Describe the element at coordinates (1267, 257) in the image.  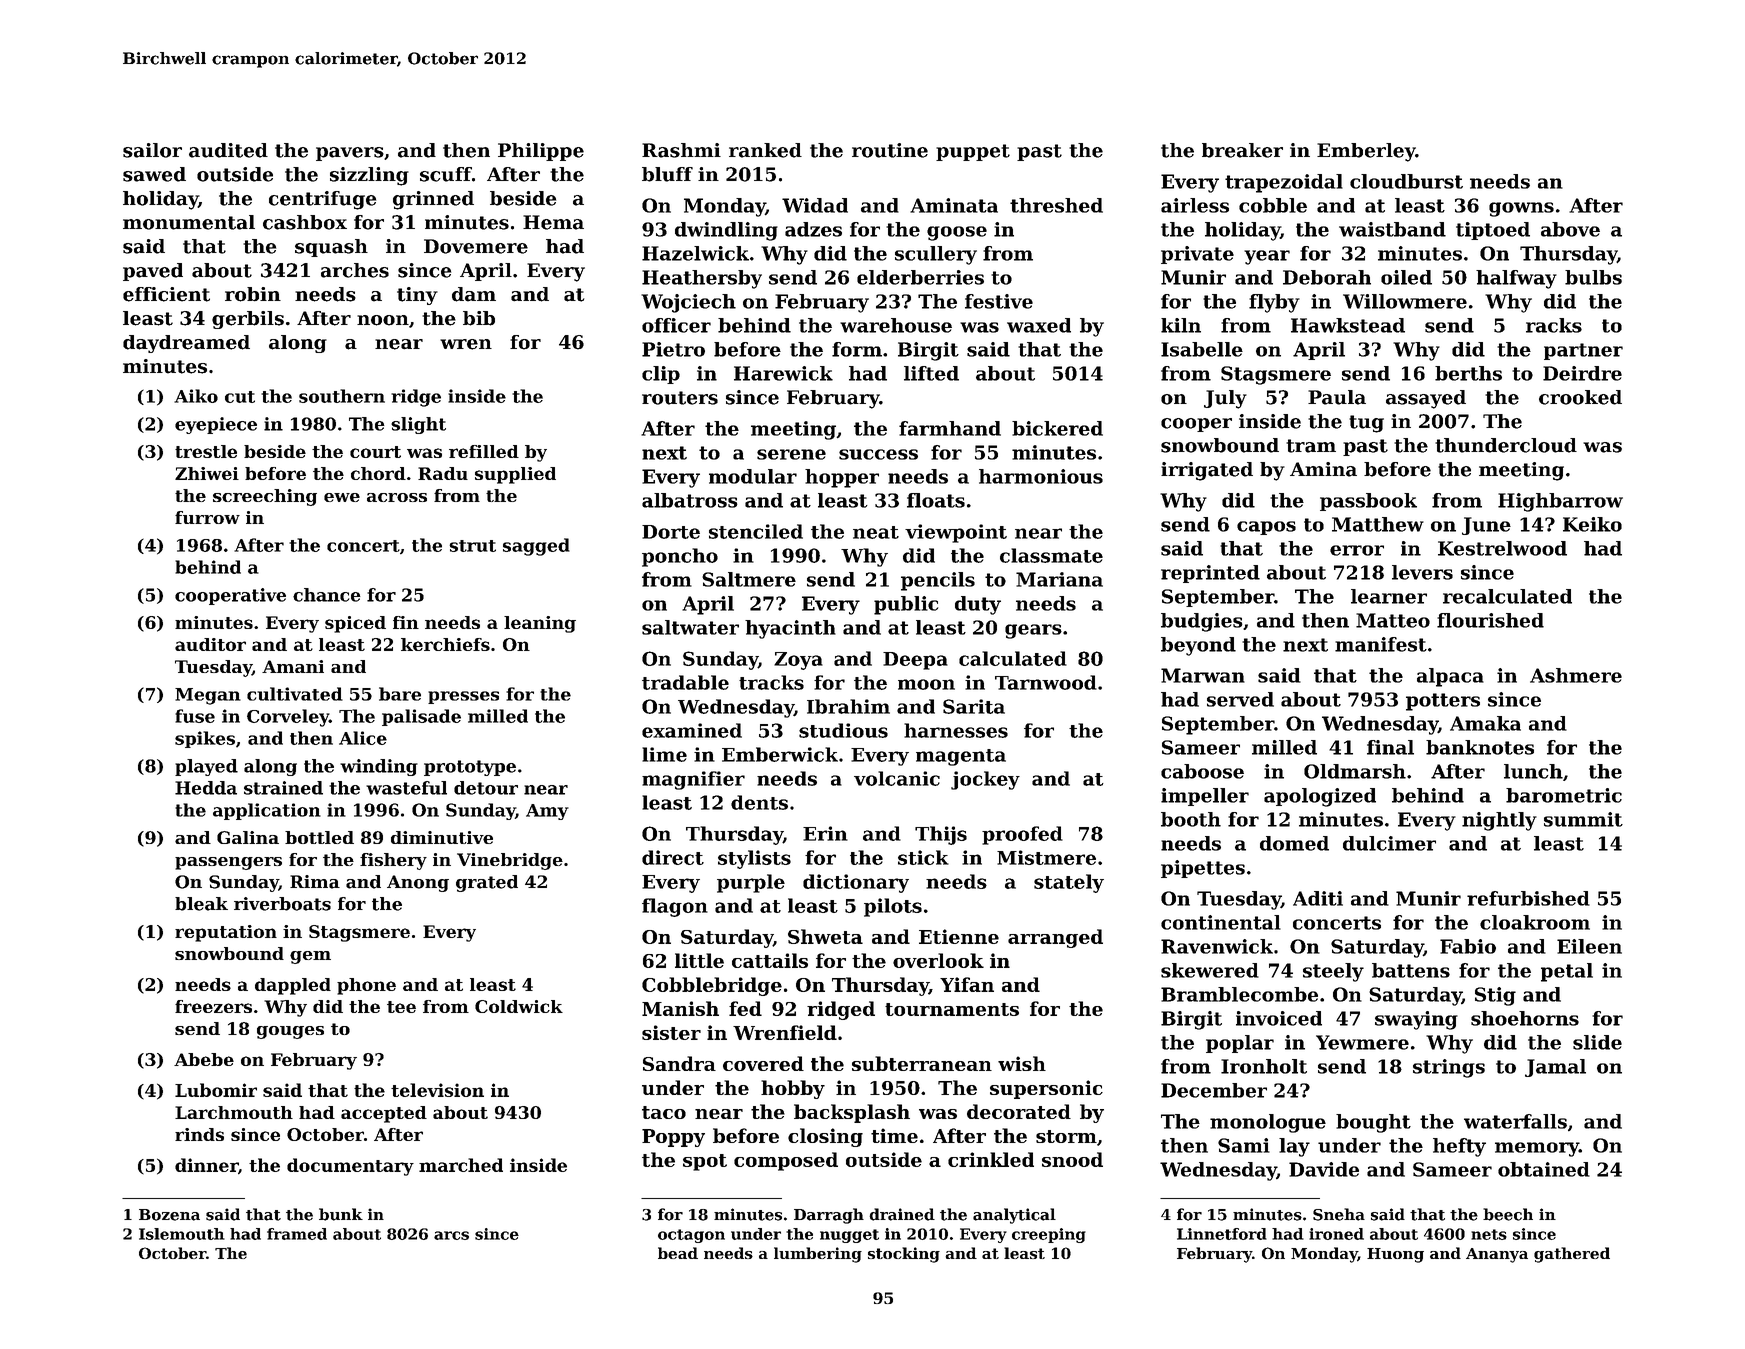
I see `year` at that location.
